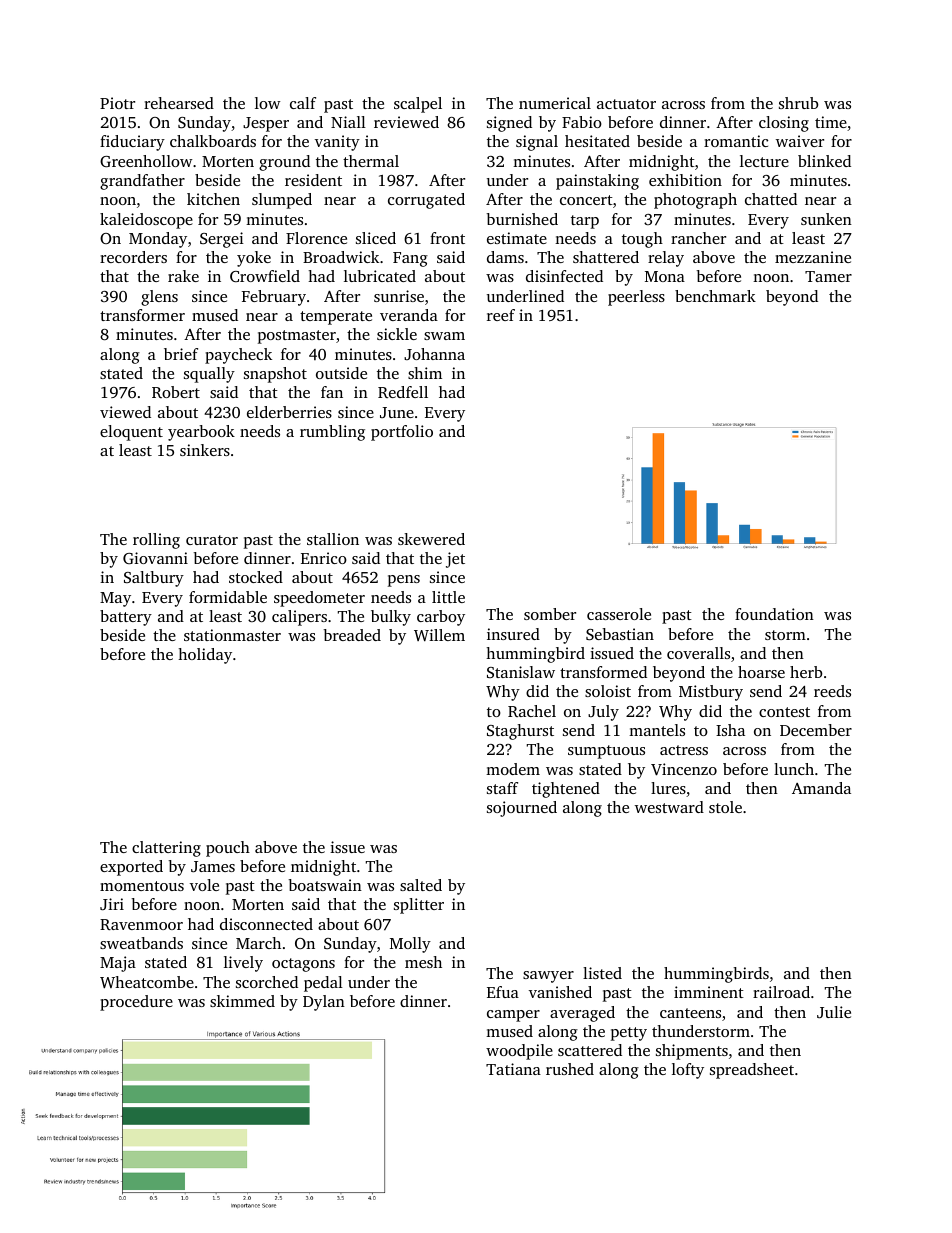  Describe the element at coordinates (136, 1003) in the screenshot. I see `procedure` at that location.
